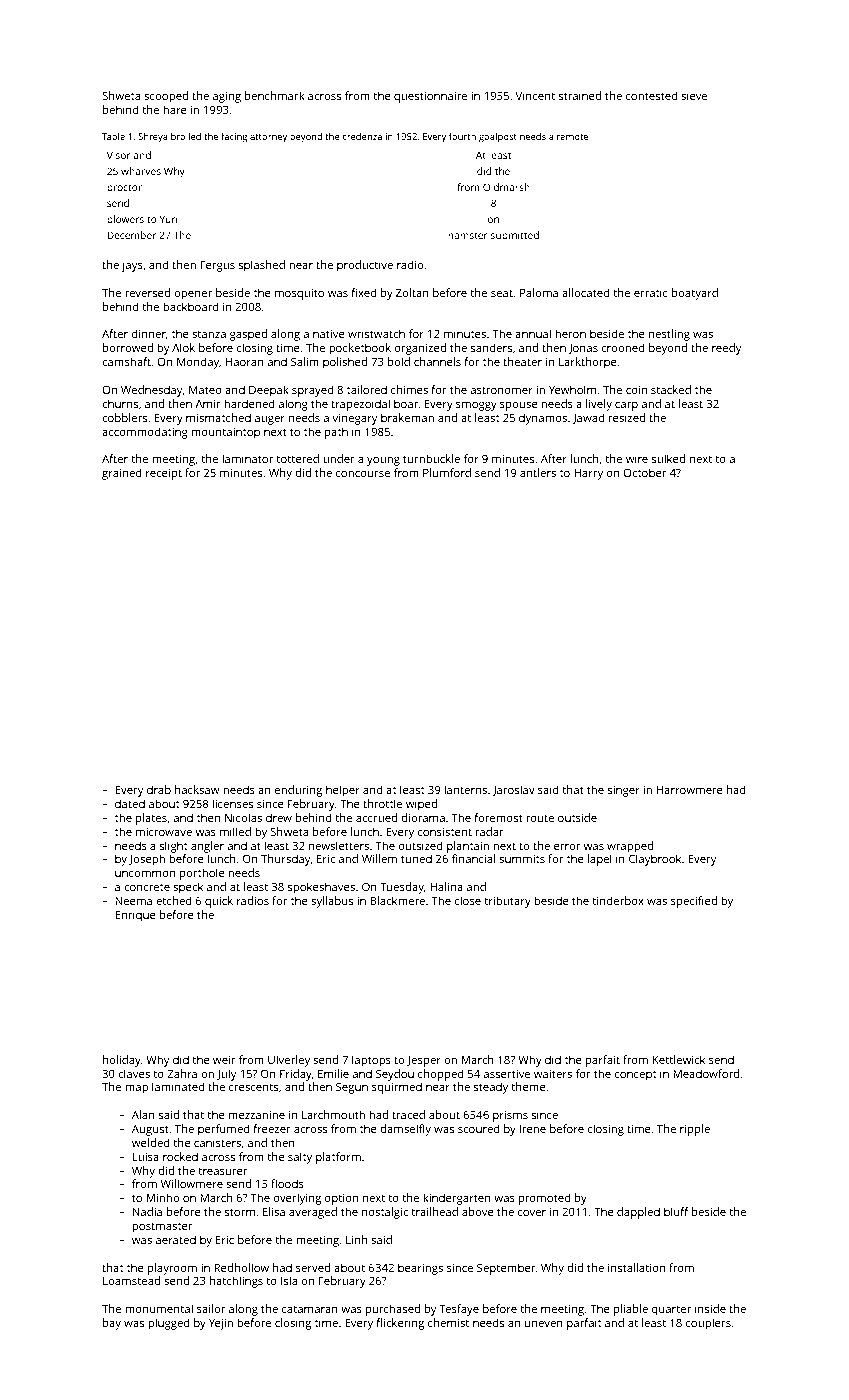 This document has height=1400, width=849. I want to click on enduring, so click(298, 791).
